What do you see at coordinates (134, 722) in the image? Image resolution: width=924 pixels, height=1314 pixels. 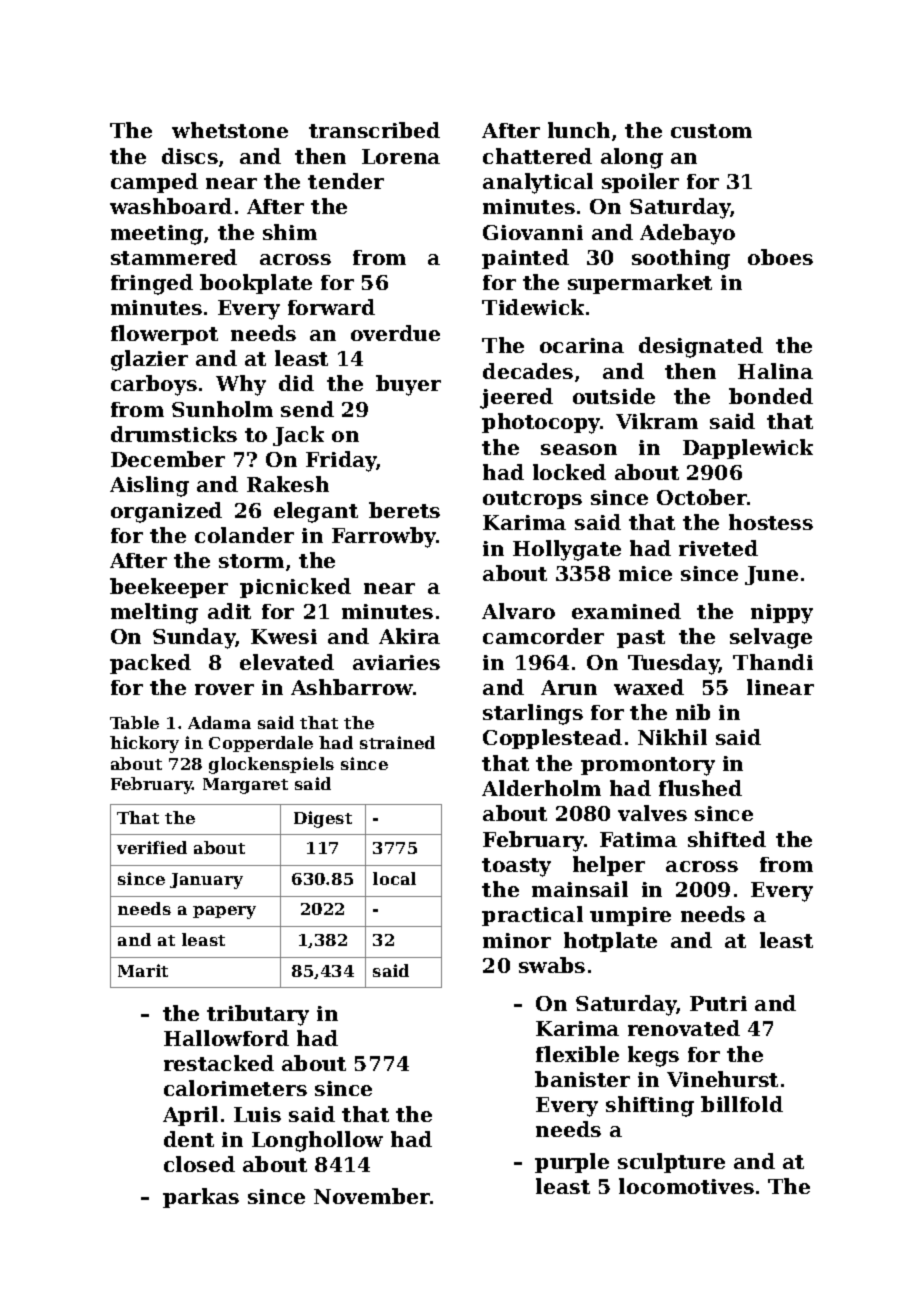 I see `Table` at bounding box center [134, 722].
